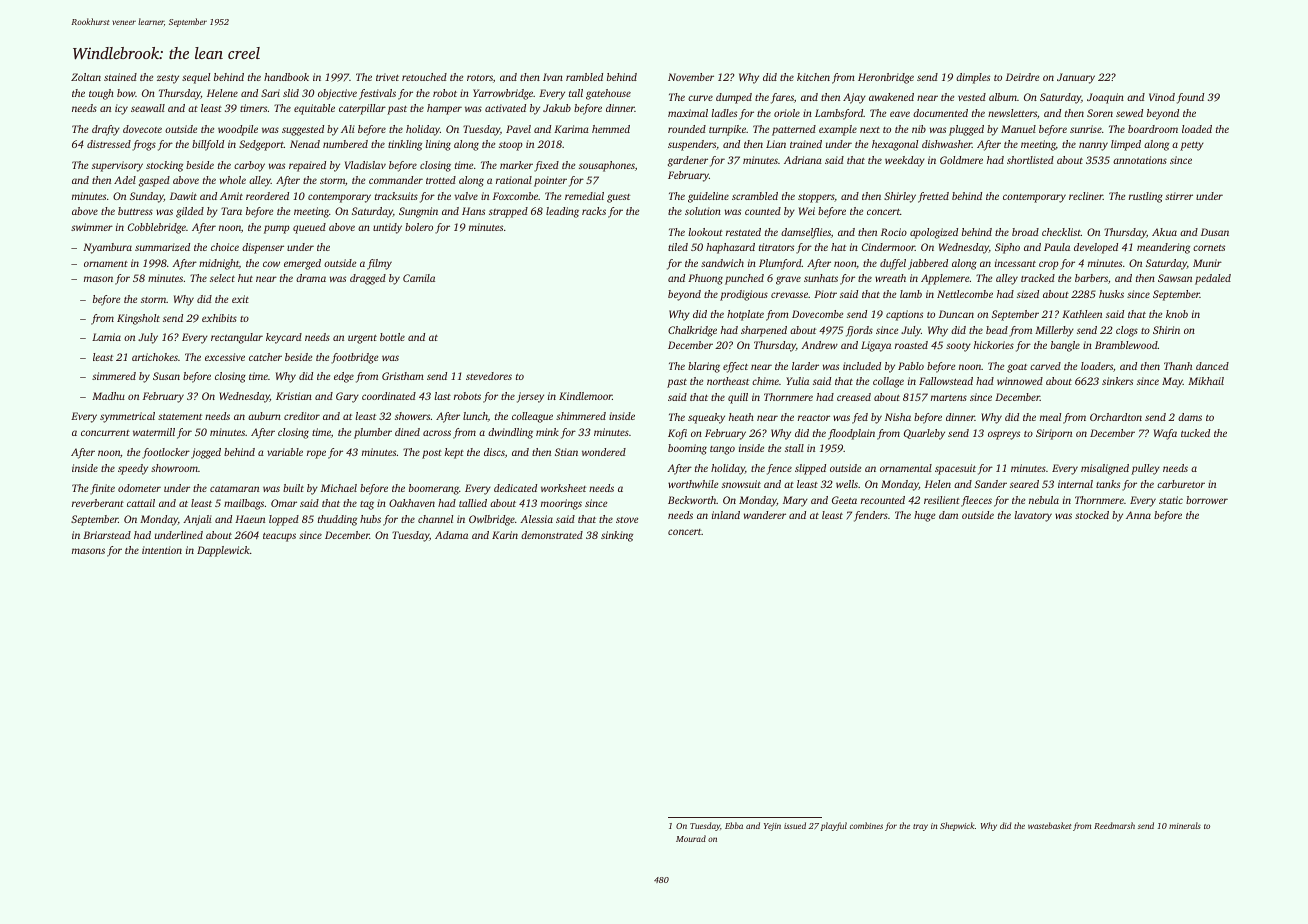 The width and height of the screenshot is (1308, 924). What do you see at coordinates (1145, 469) in the screenshot?
I see `pulley` at bounding box center [1145, 469].
